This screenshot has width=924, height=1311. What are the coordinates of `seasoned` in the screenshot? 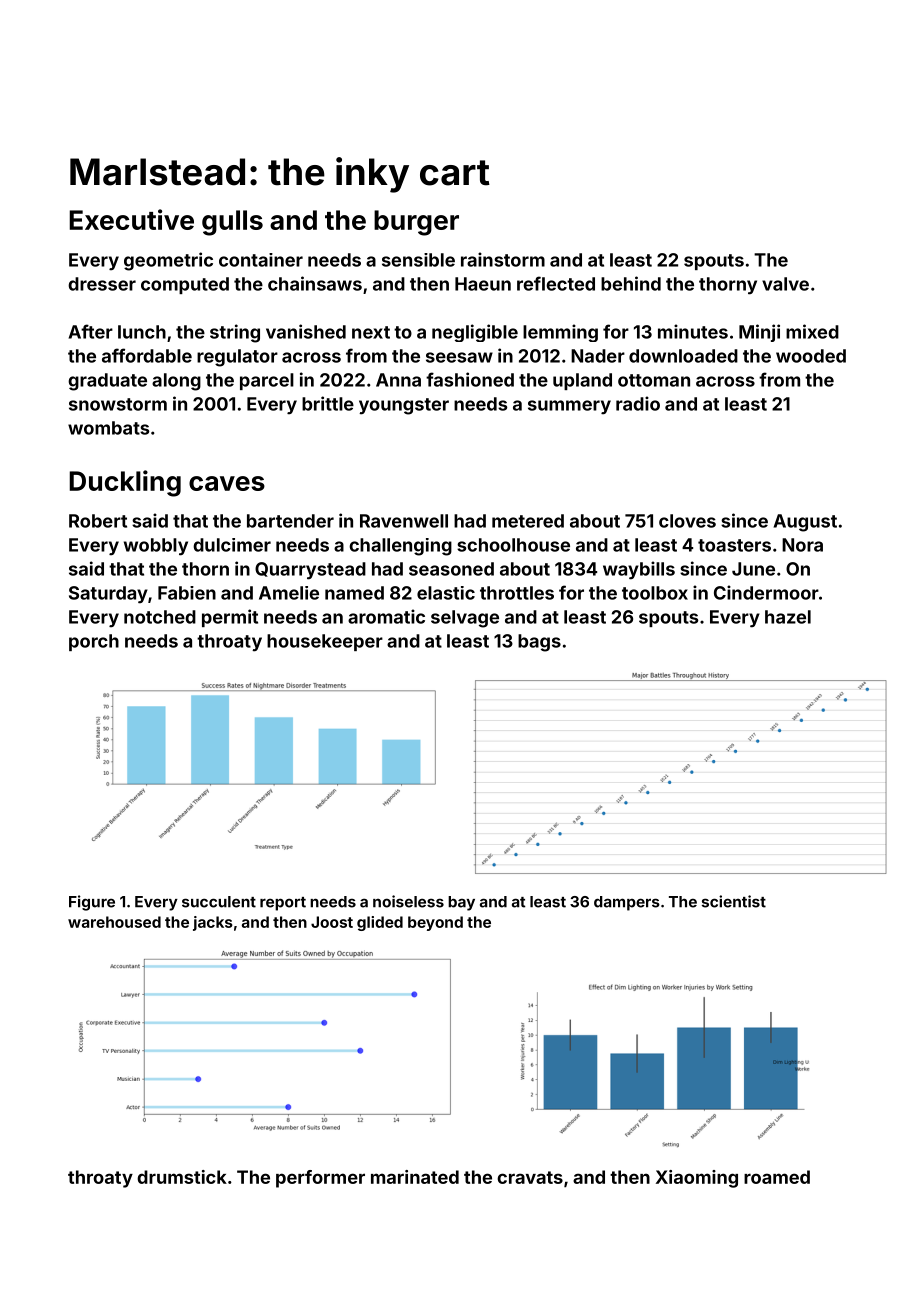 It's located at (451, 569).
